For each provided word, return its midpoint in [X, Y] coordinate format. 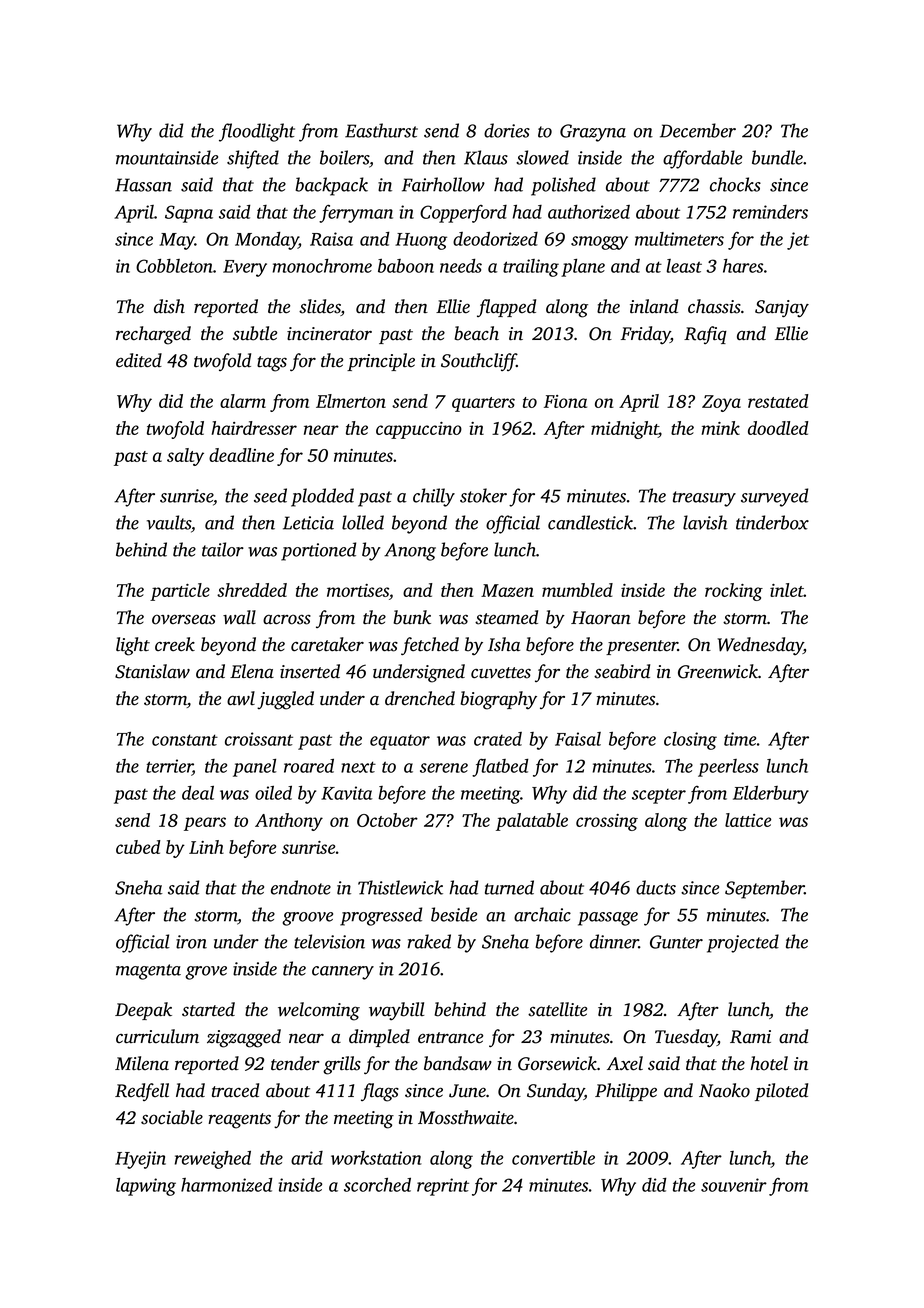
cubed [138, 847]
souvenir [734, 1185]
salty [185, 457]
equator [400, 742]
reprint [443, 1187]
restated [778, 401]
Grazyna [593, 133]
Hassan [143, 185]
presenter [642, 647]
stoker [483, 495]
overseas [184, 619]
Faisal [578, 739]
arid [307, 1158]
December [698, 130]
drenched [420, 698]
